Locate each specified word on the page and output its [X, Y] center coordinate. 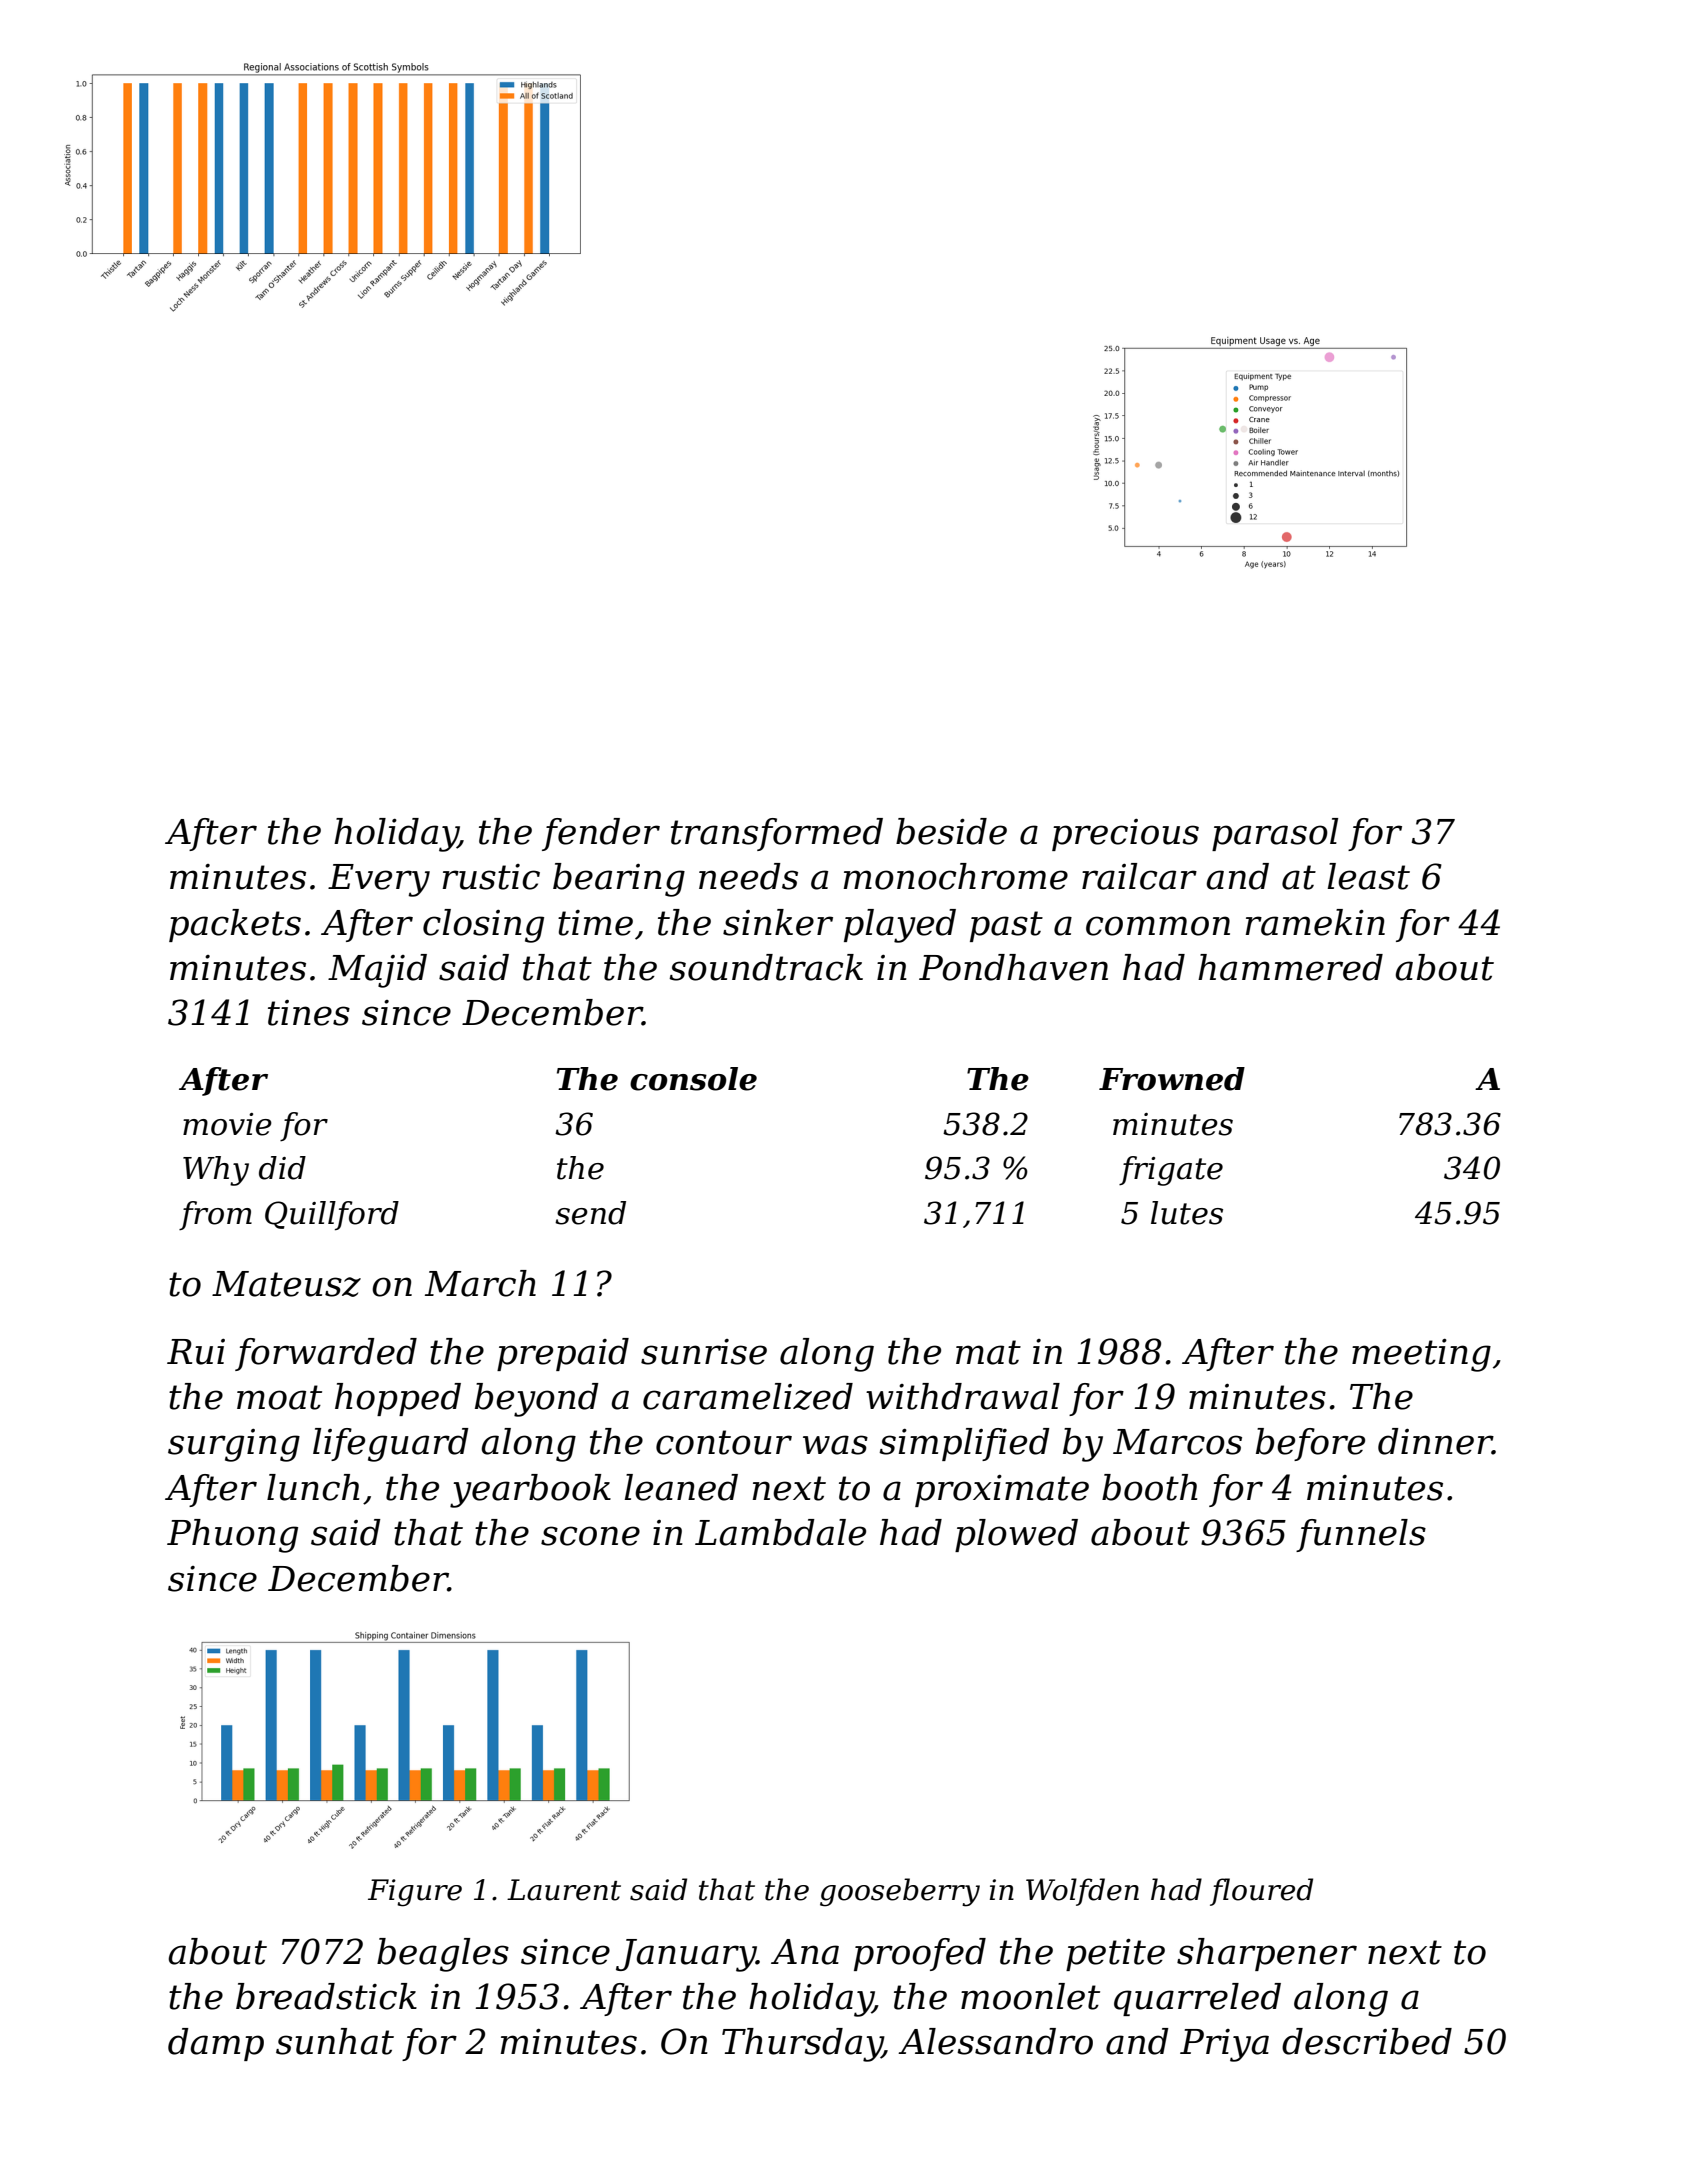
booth [1150, 1487]
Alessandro [995, 2041]
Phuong [232, 1536]
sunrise [704, 1352]
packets [235, 925]
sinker [778, 922]
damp [216, 2044]
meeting [1421, 1355]
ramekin [1315, 922]
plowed [1016, 1535]
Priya [1224, 2045]
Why [216, 1171]
